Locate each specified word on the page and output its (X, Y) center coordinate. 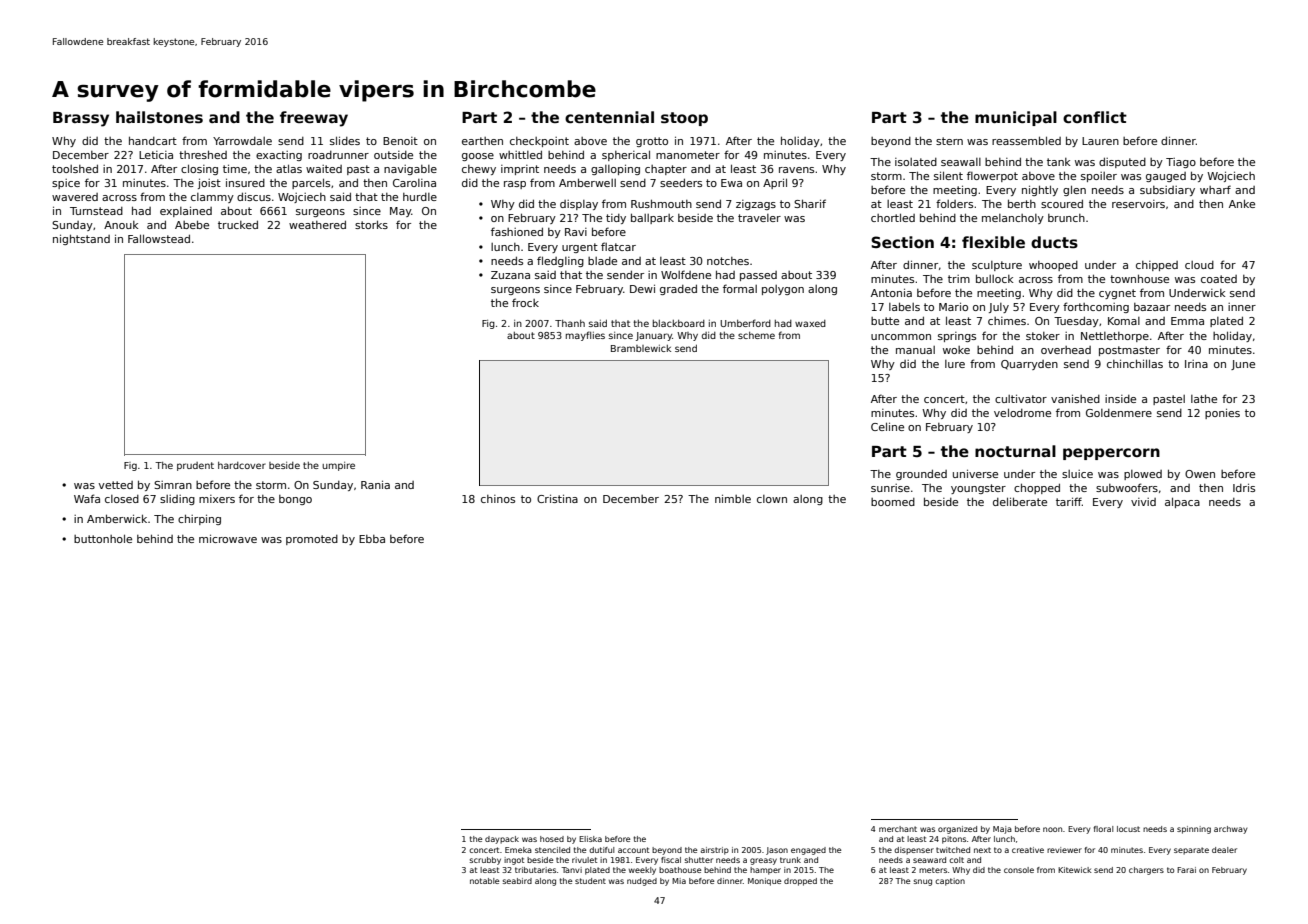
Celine (887, 426)
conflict (1095, 117)
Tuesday (1076, 321)
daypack (502, 840)
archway (1231, 830)
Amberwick (117, 518)
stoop (684, 119)
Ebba (372, 539)
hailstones (159, 117)
